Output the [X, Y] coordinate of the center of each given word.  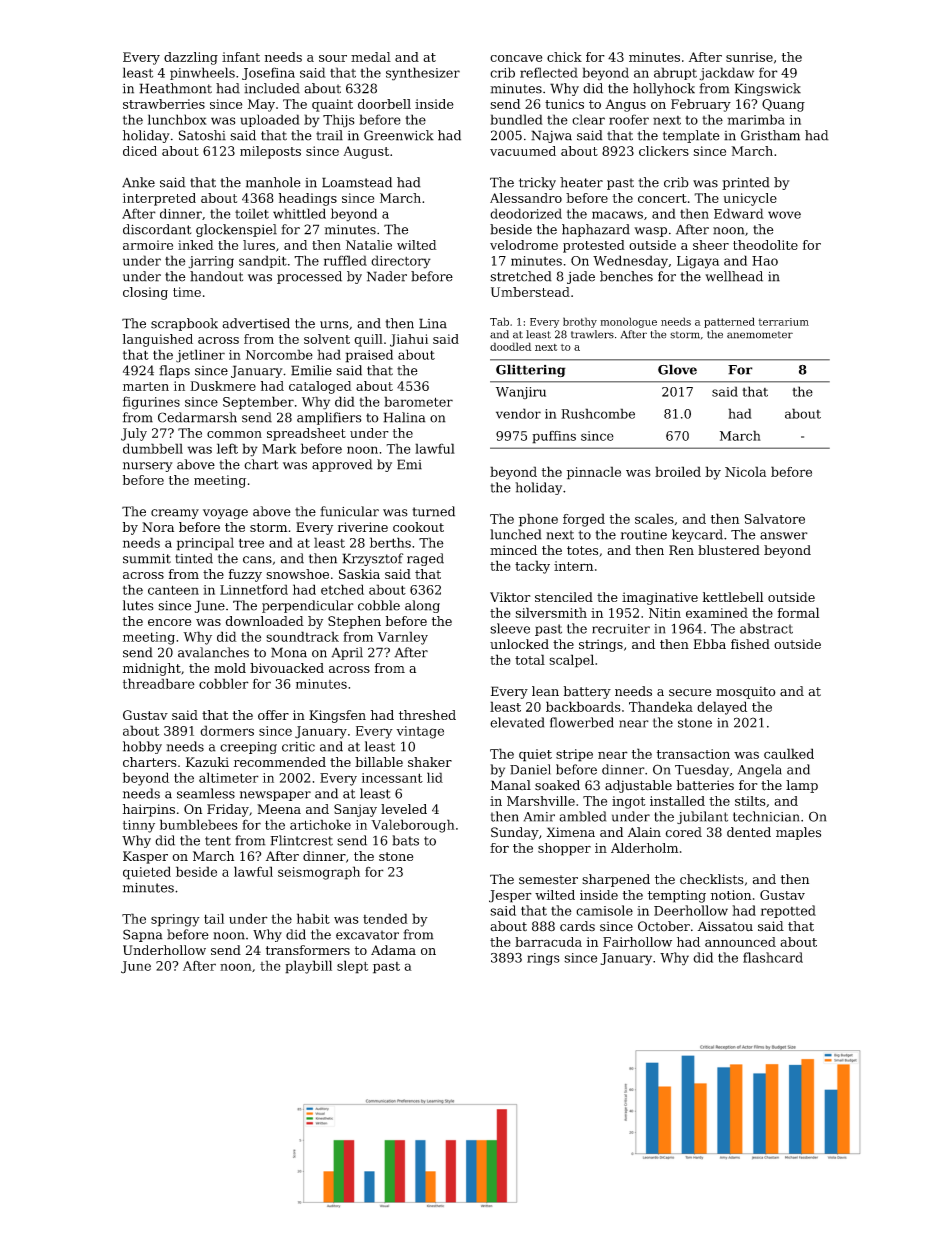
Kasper [145, 857]
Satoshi [202, 135]
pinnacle [594, 473]
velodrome [524, 245]
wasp [650, 232]
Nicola [745, 471]
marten [146, 386]
